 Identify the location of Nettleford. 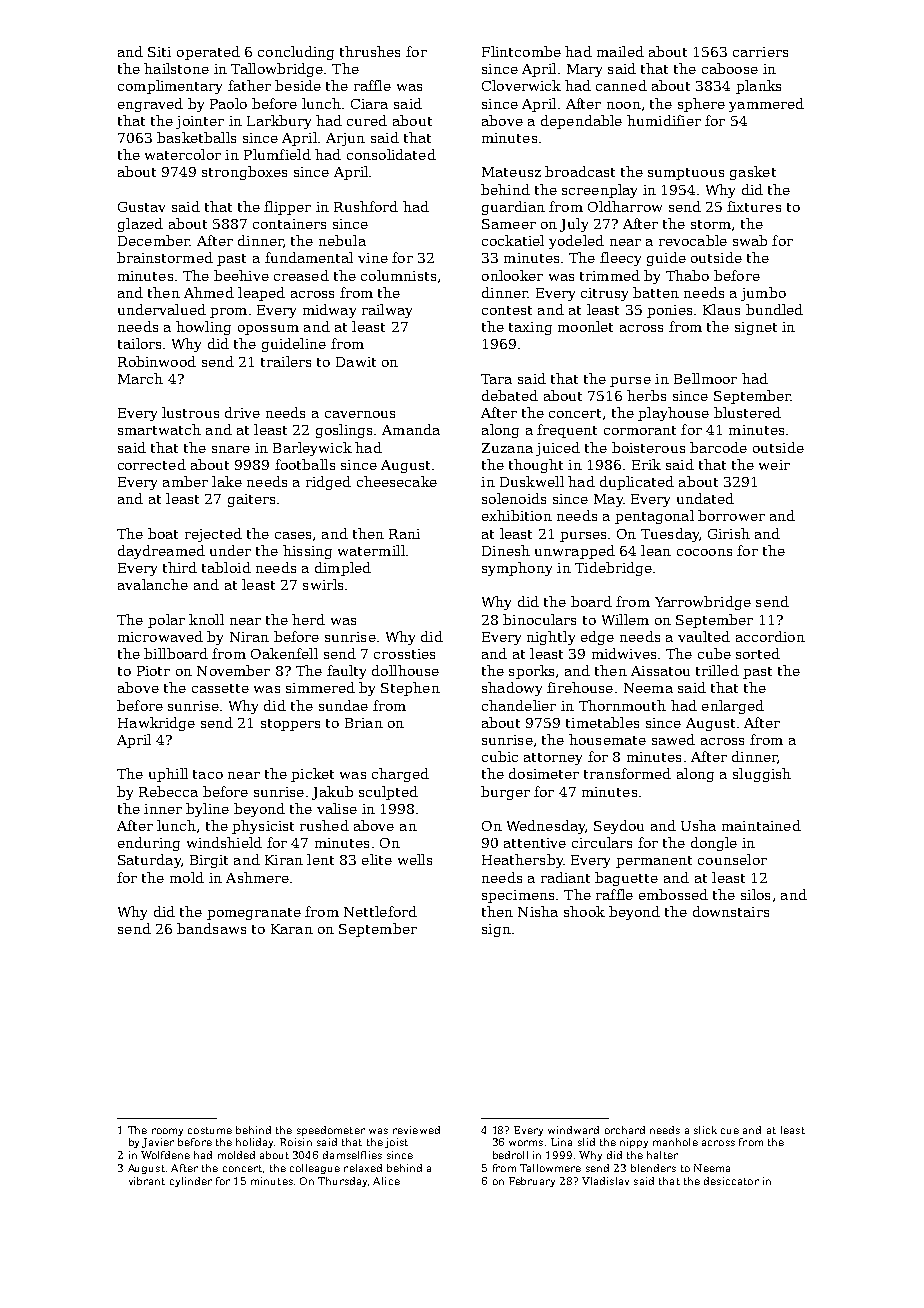
(380, 911).
